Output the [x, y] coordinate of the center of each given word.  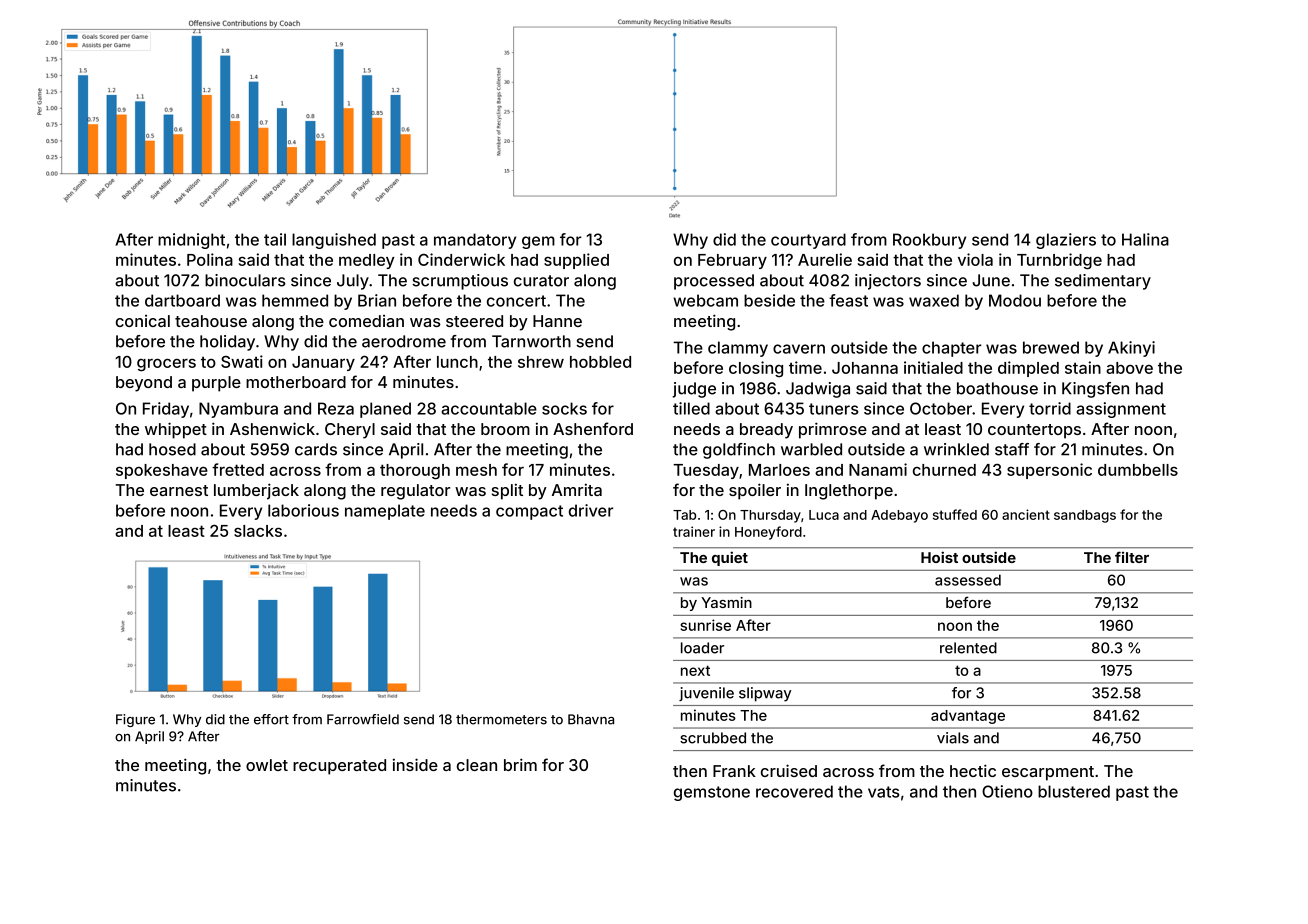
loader [702, 648]
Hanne [557, 321]
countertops [1034, 431]
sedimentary [1103, 282]
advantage [968, 717]
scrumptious [460, 282]
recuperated [339, 767]
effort [271, 719]
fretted [238, 469]
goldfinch [739, 451]
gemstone [712, 793]
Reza [336, 408]
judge [694, 390]
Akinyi [1131, 349]
